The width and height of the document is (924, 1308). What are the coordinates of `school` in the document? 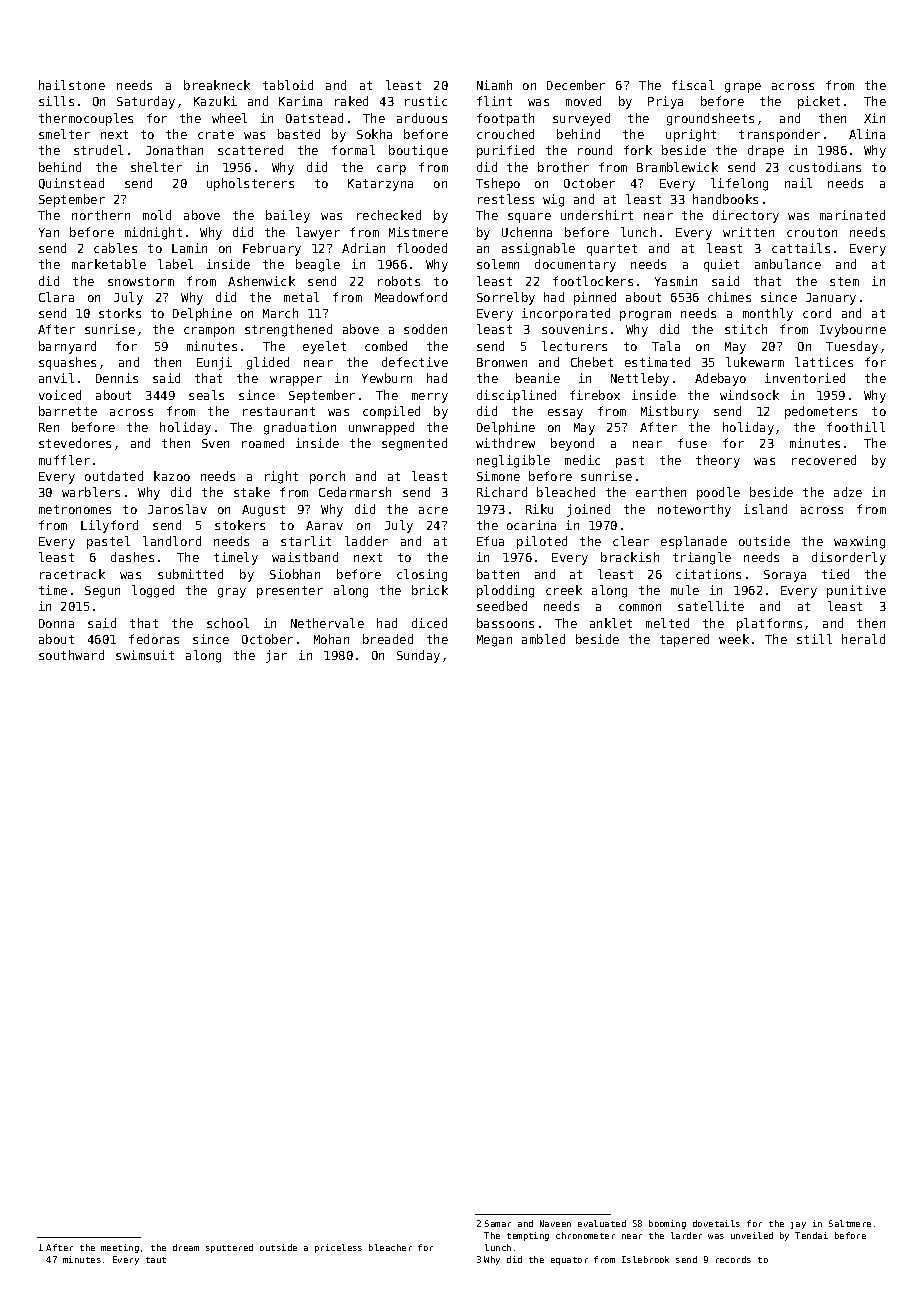 It's located at (228, 623).
